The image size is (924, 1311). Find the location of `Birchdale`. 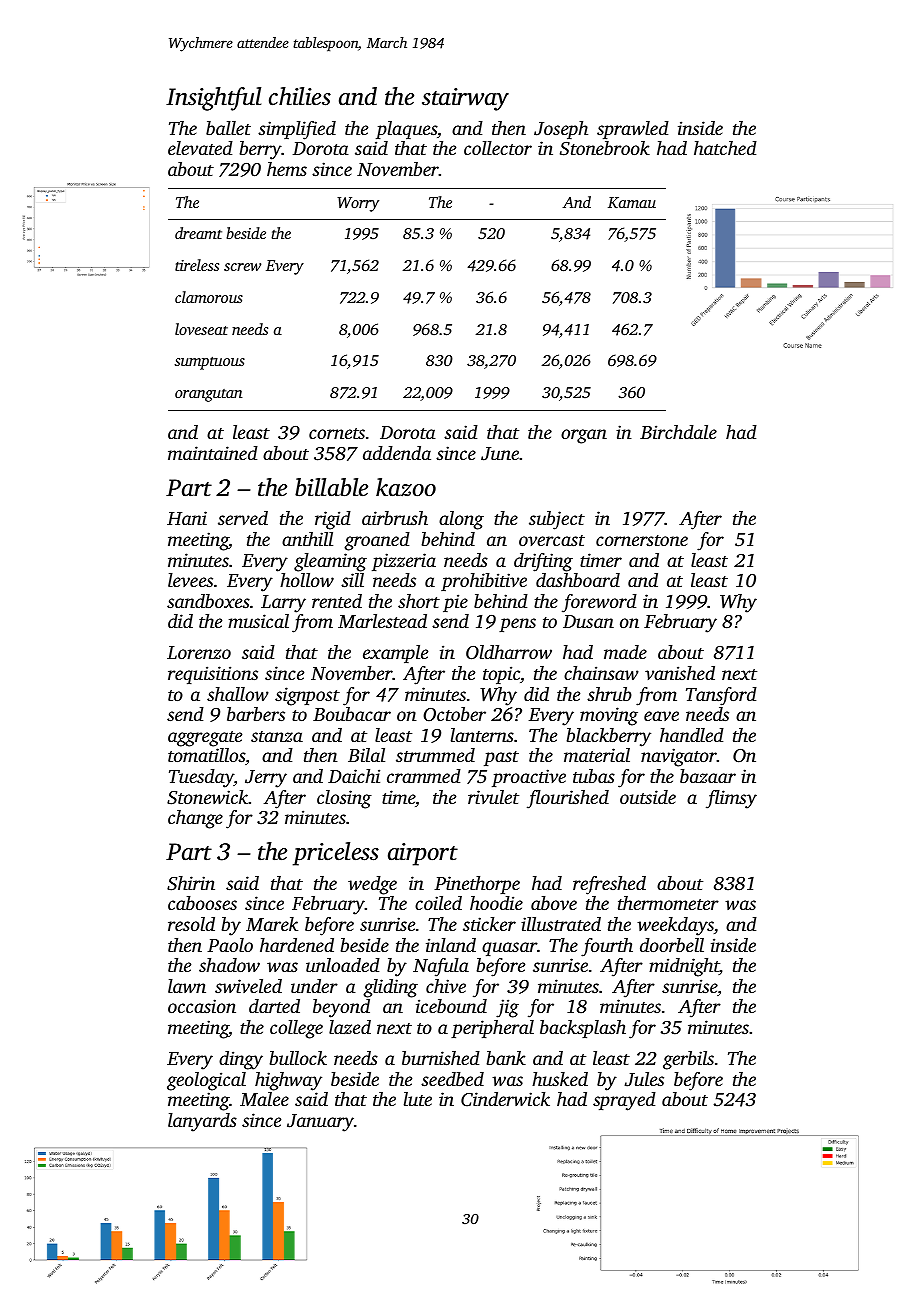

Birchdale is located at coordinates (678, 432).
